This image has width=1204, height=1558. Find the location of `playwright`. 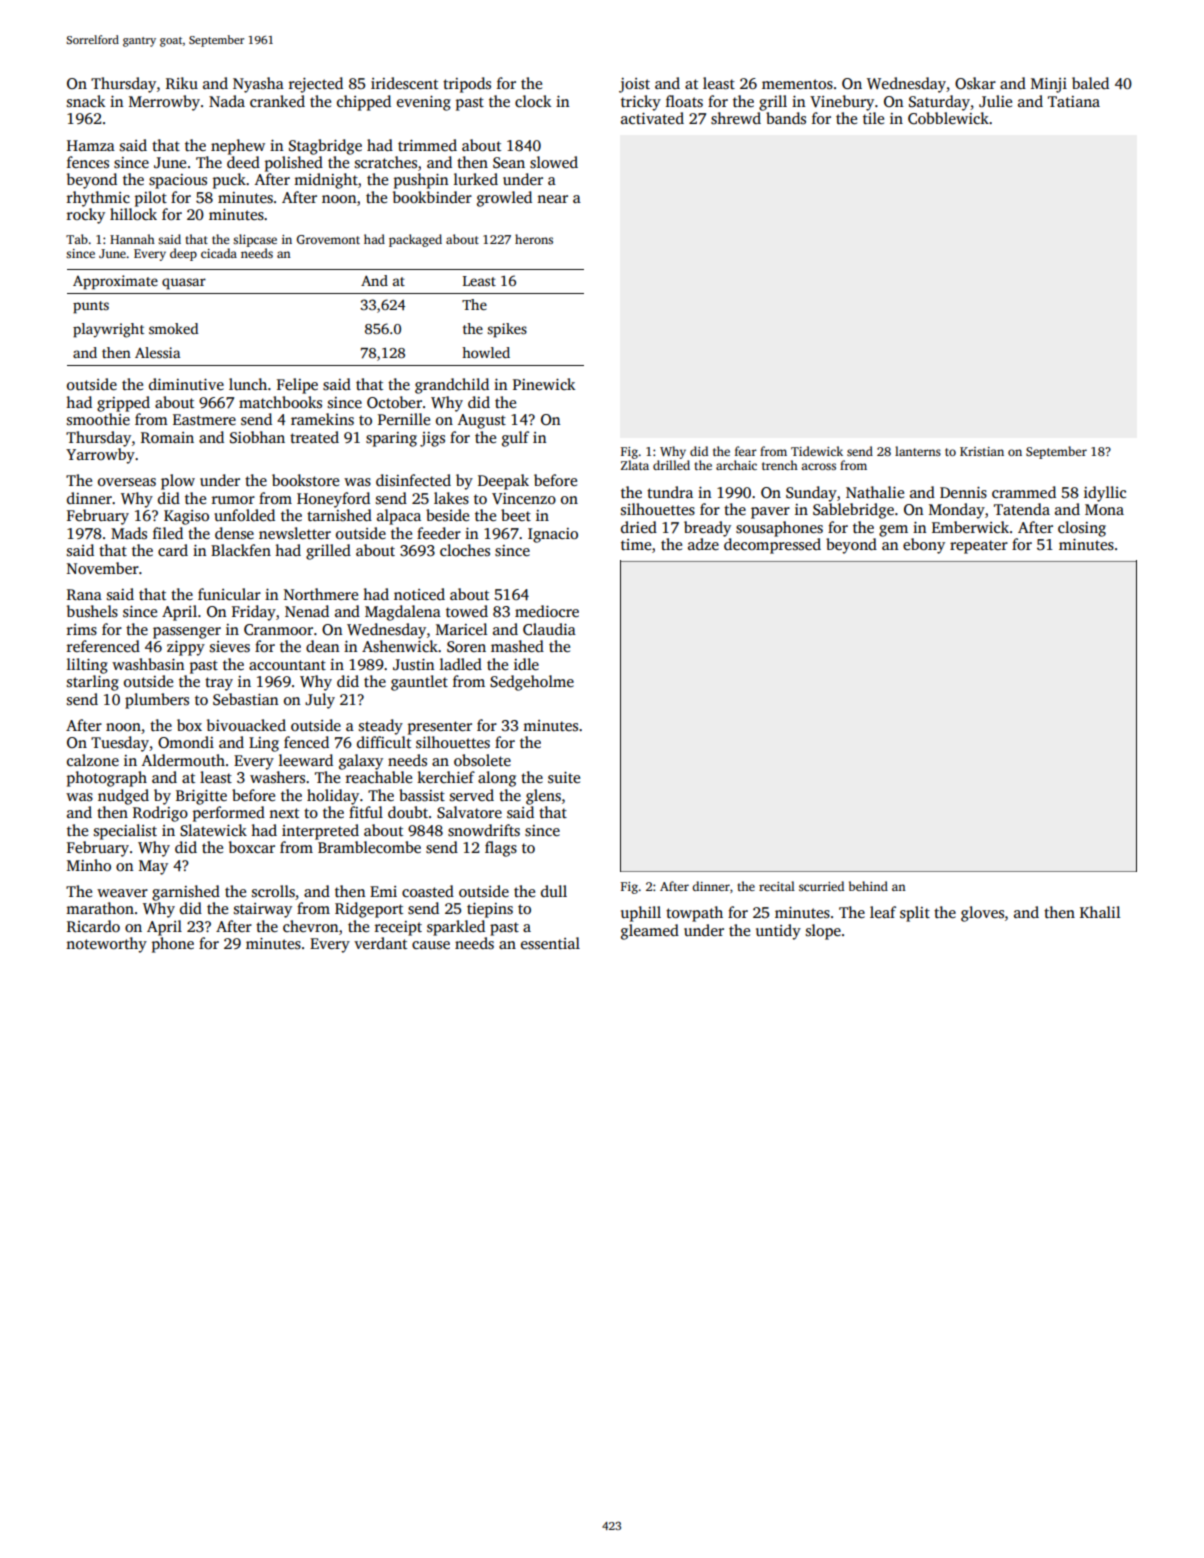

playwright is located at coordinates (108, 330).
